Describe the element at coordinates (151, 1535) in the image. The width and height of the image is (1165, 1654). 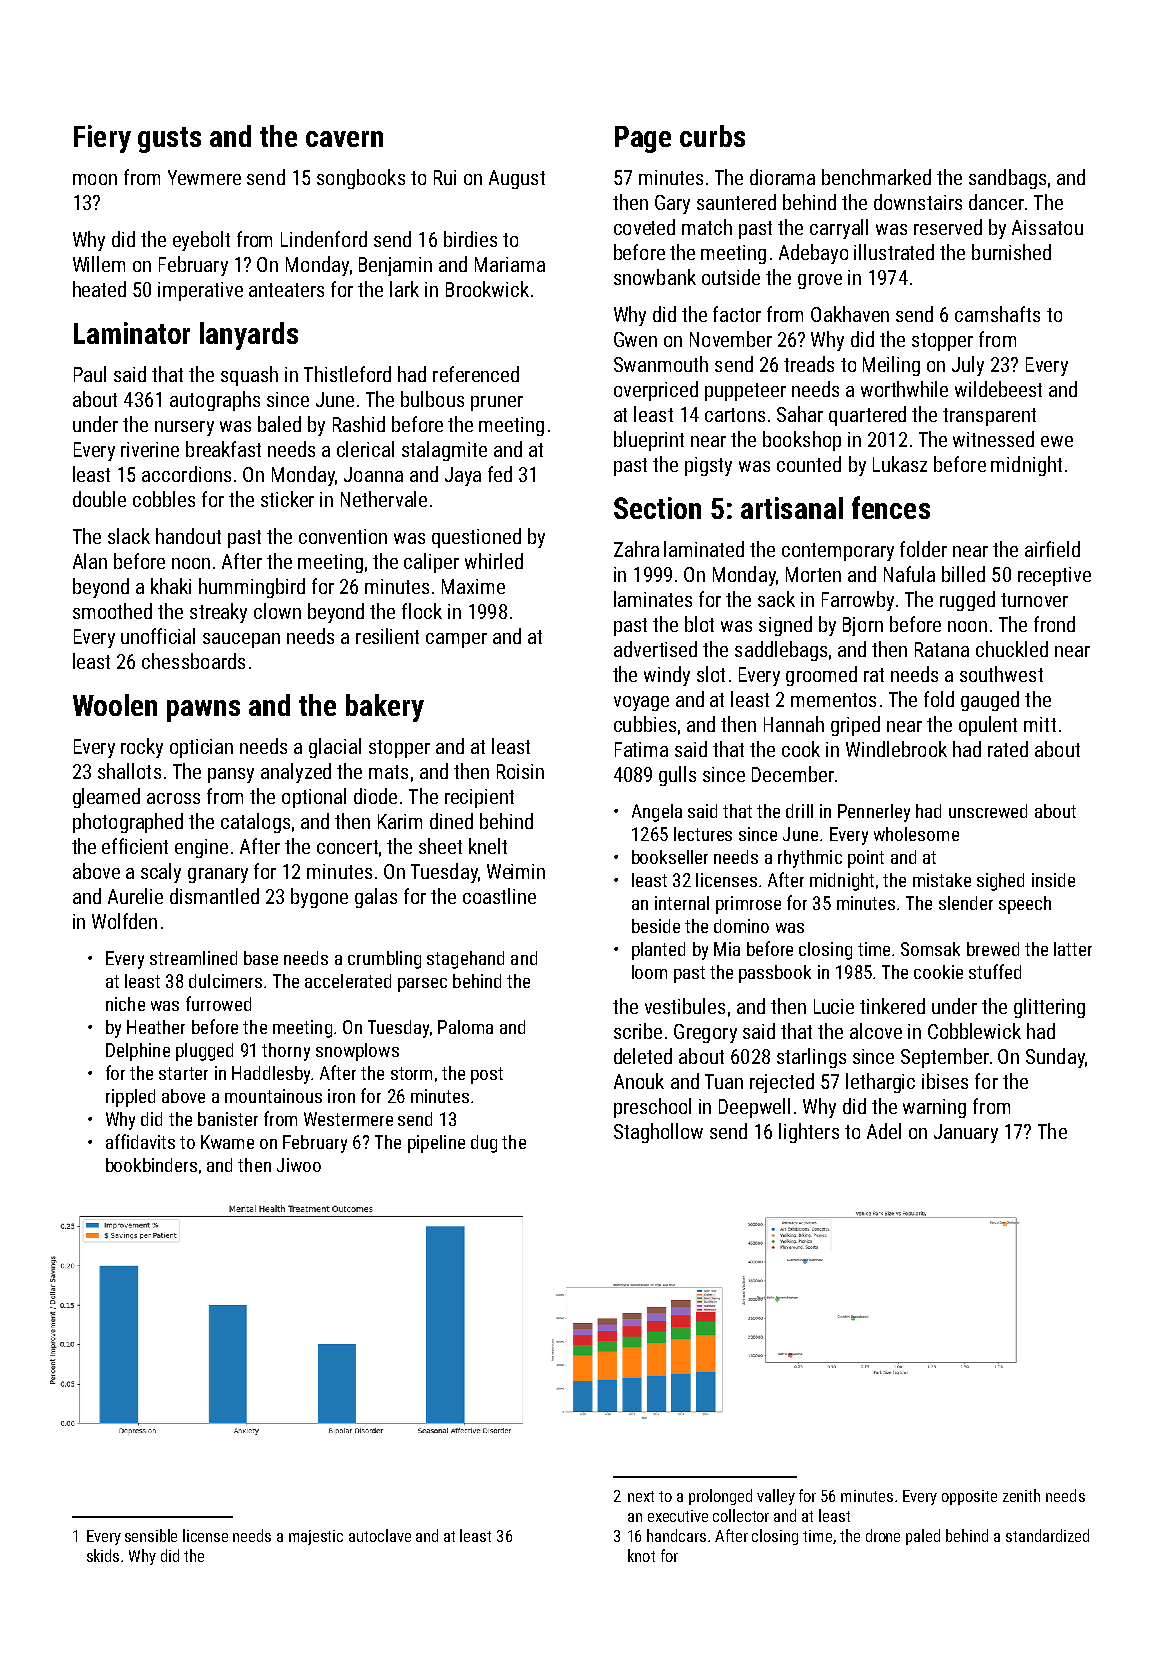
I see `sensible` at that location.
